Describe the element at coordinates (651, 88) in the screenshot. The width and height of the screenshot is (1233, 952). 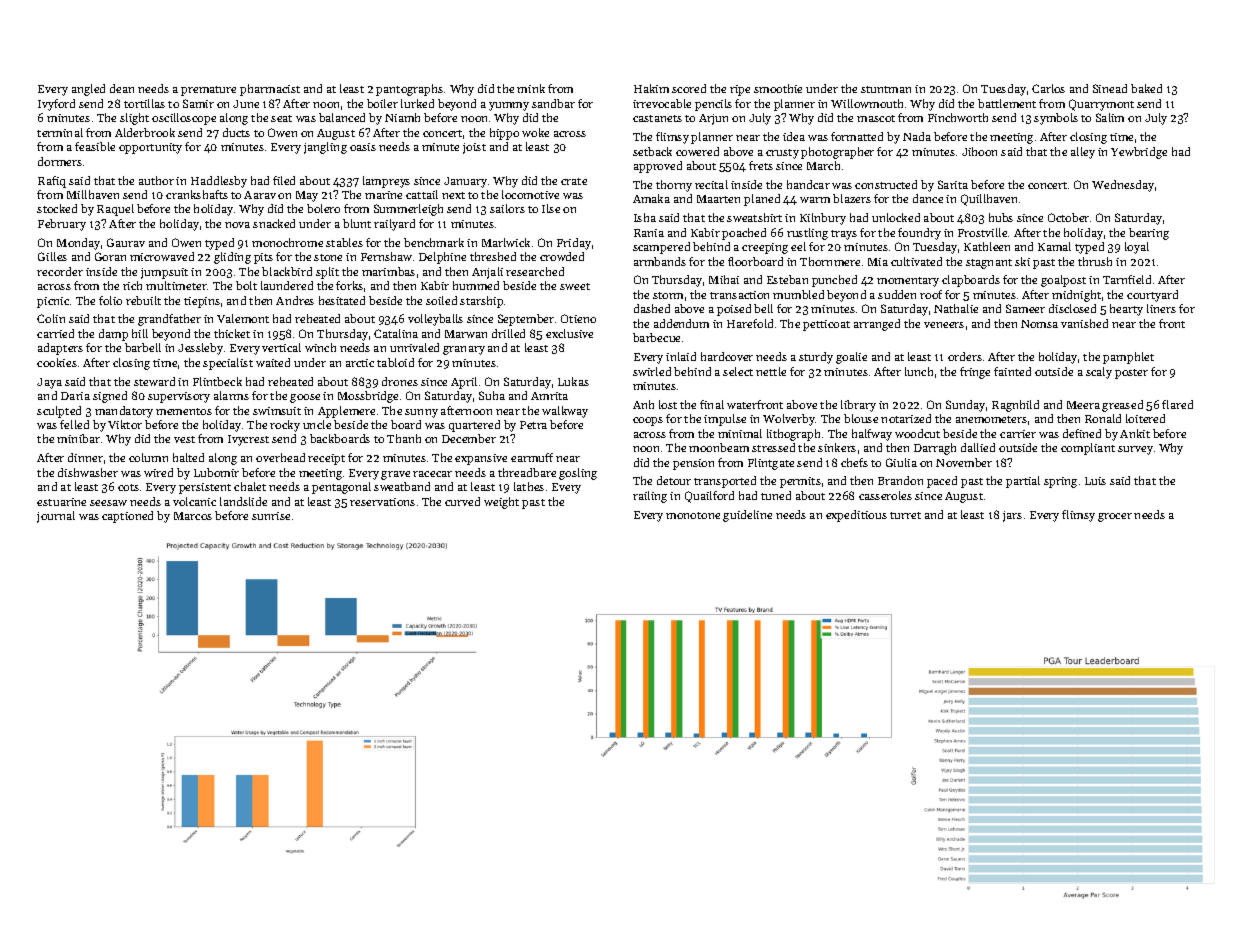
I see `Hakim` at that location.
